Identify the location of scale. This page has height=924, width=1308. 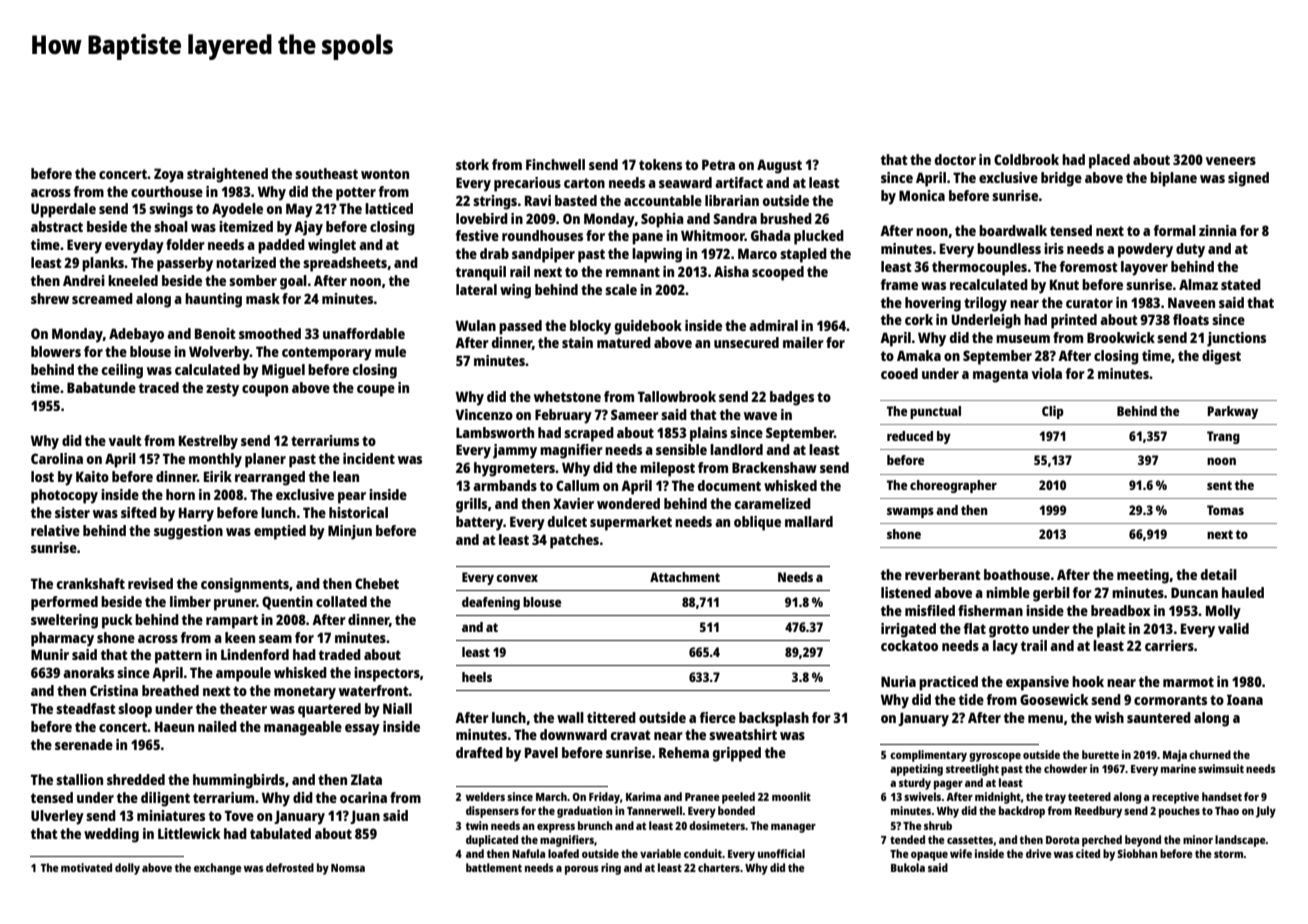
(621, 289).
